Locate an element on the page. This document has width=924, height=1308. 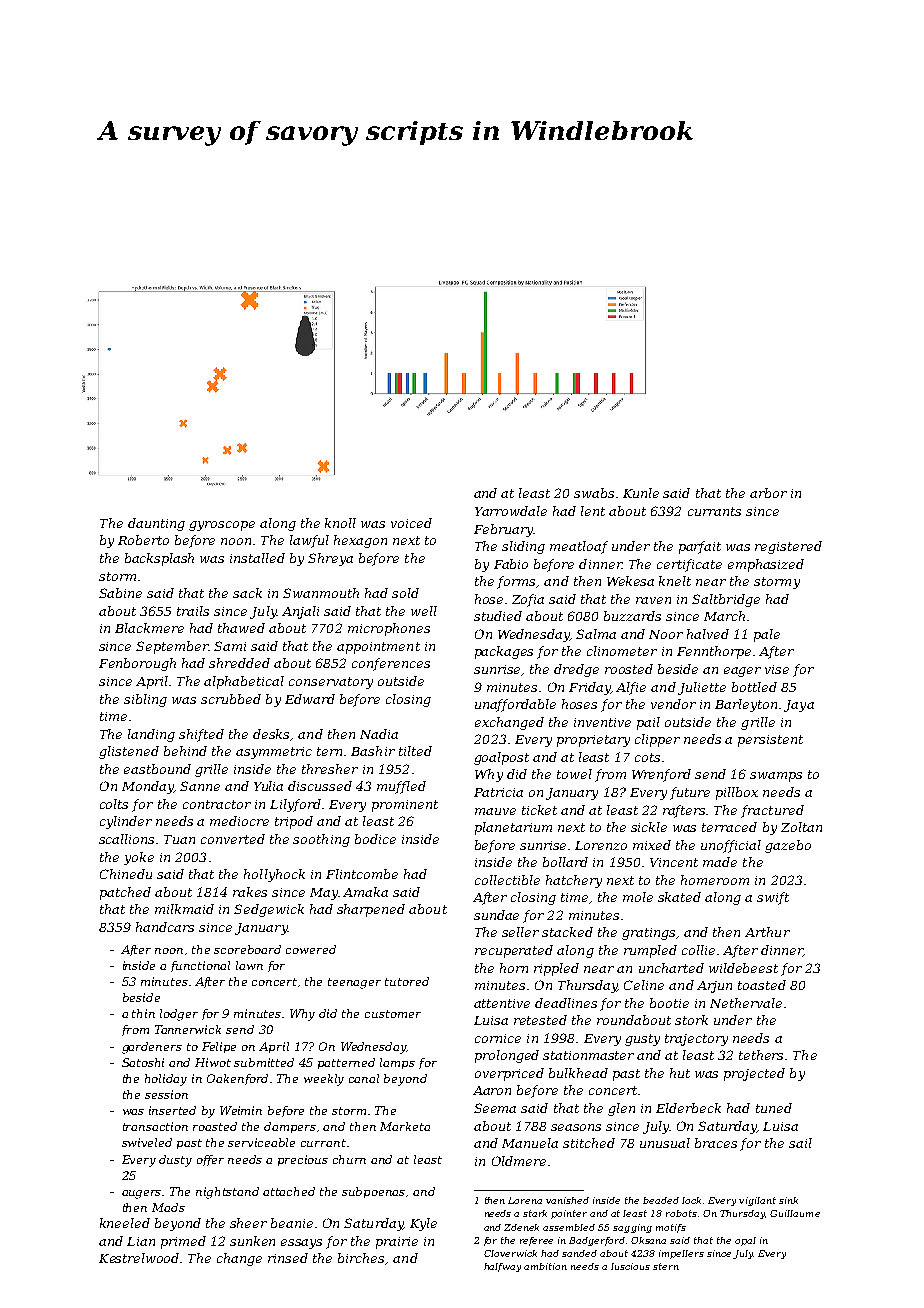
raven is located at coordinates (653, 600).
